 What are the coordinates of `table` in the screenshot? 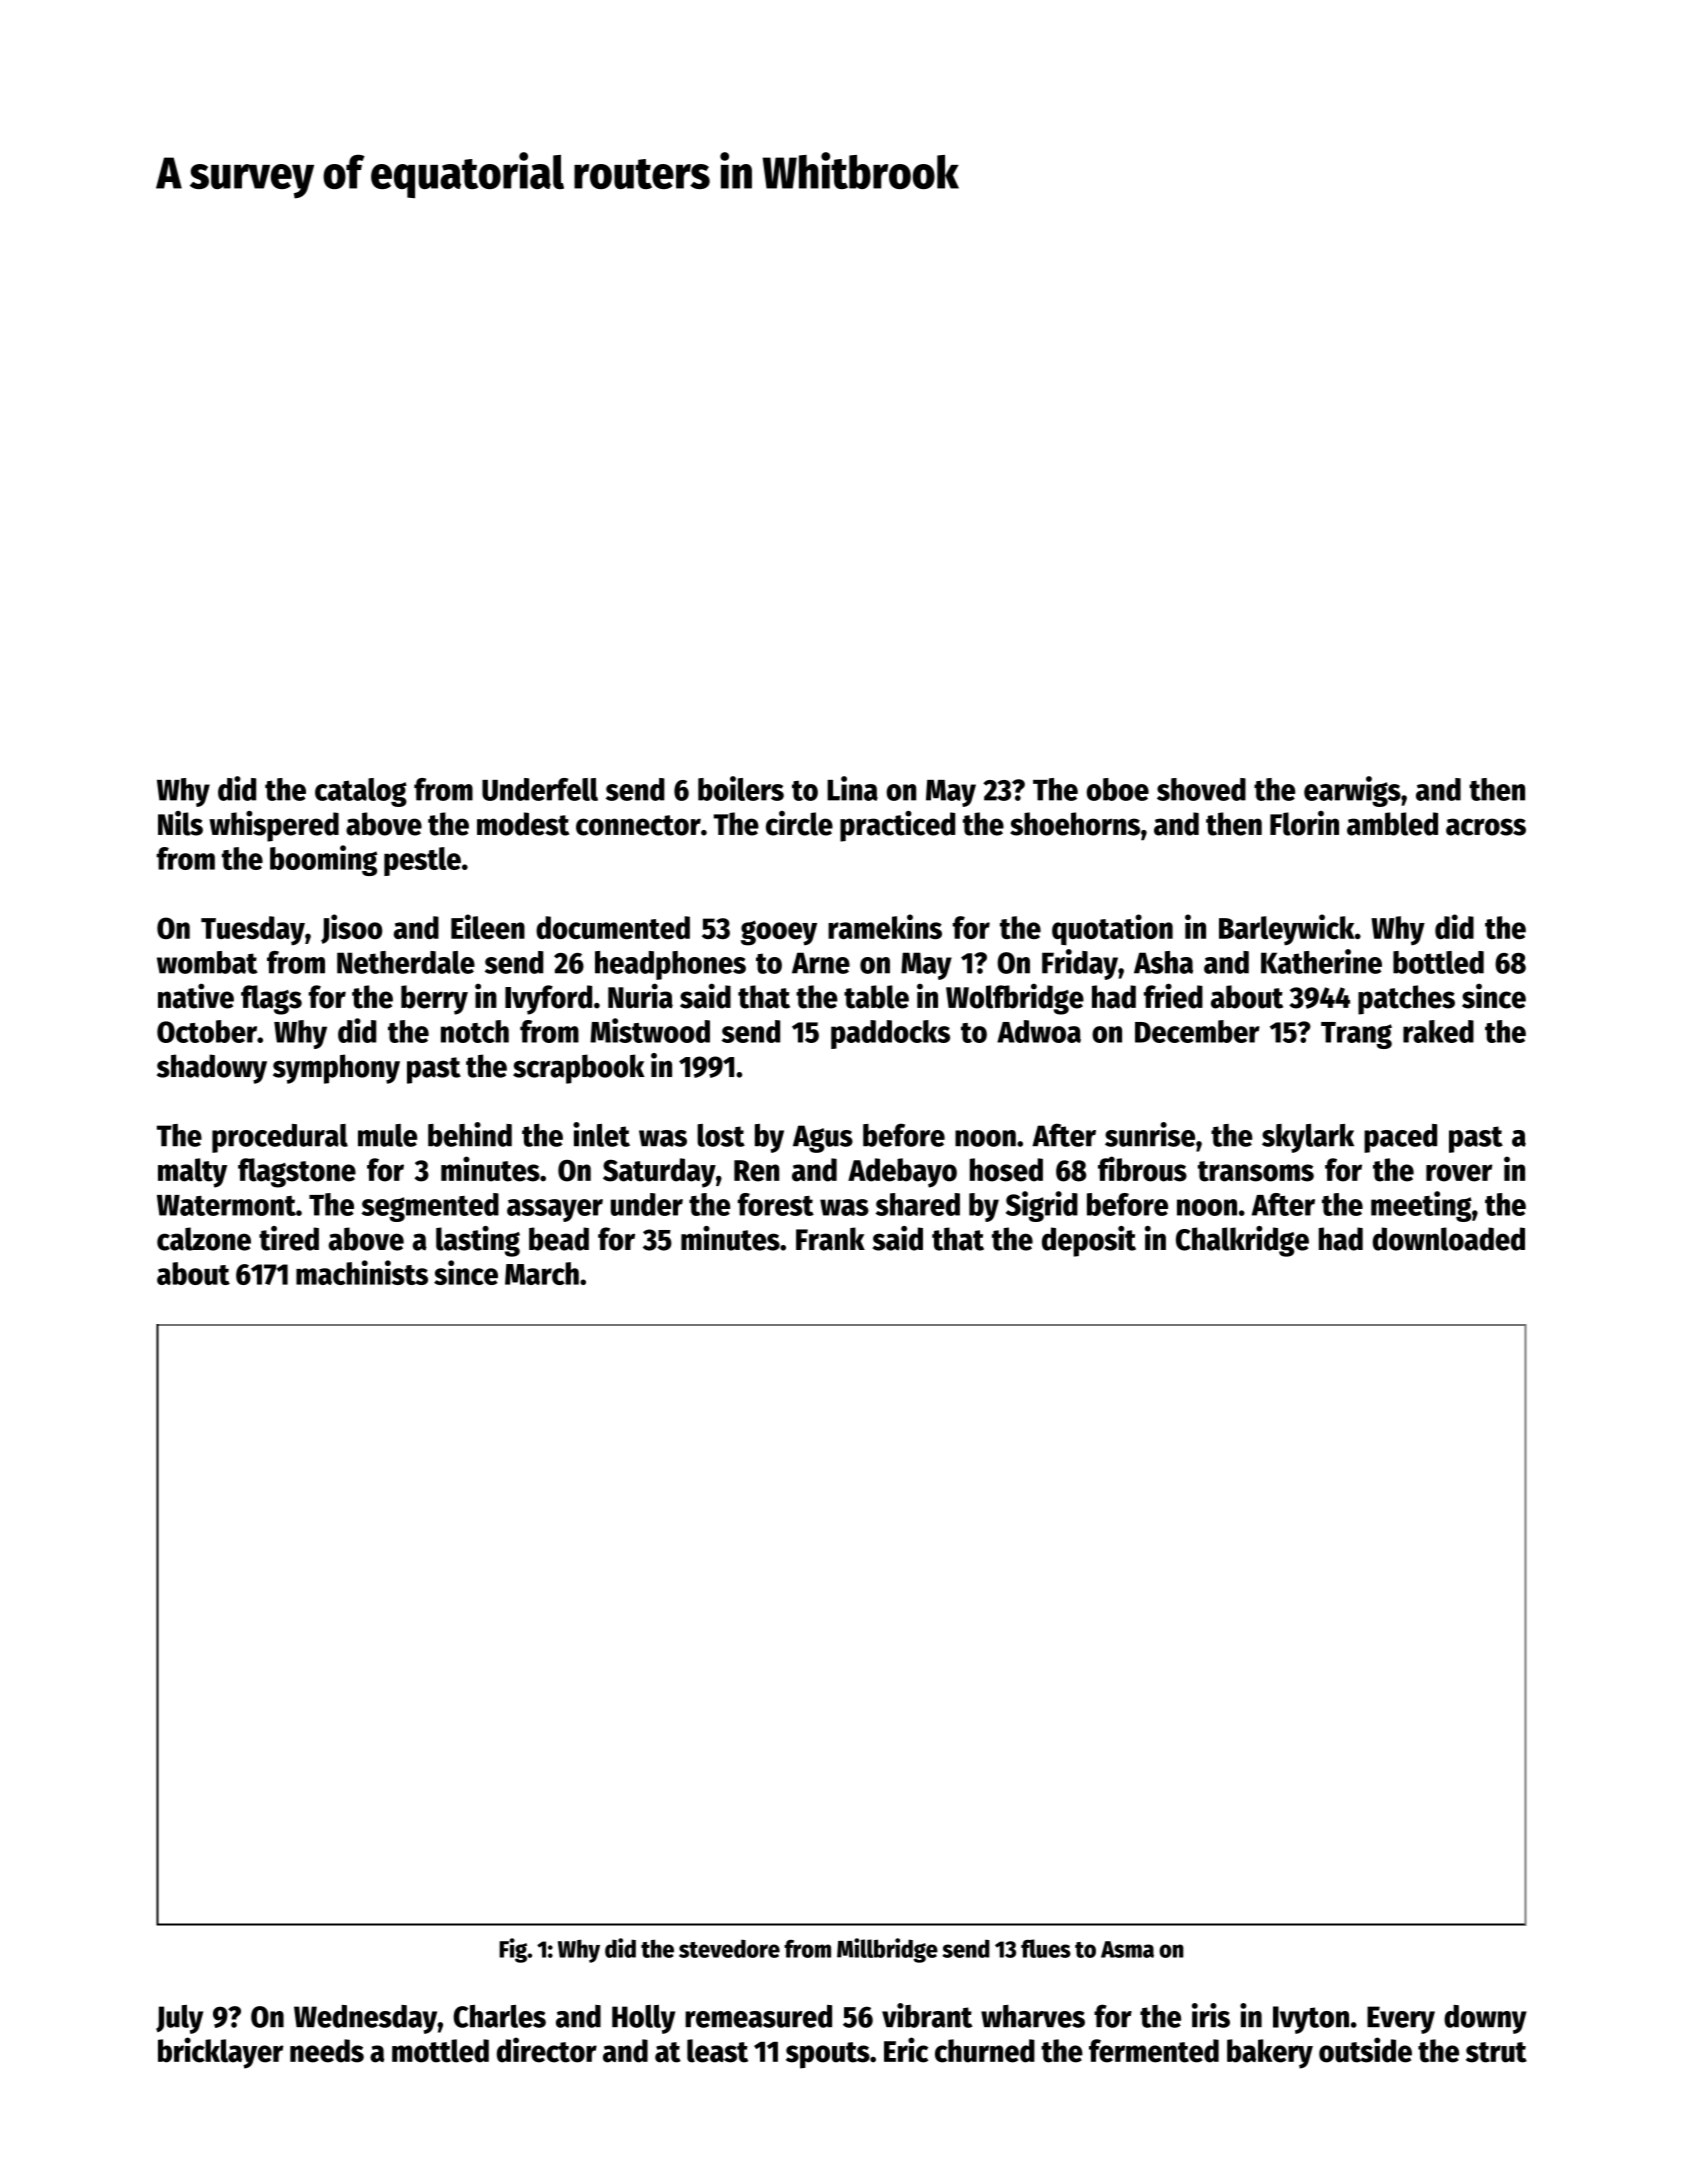 It's located at (876, 997).
